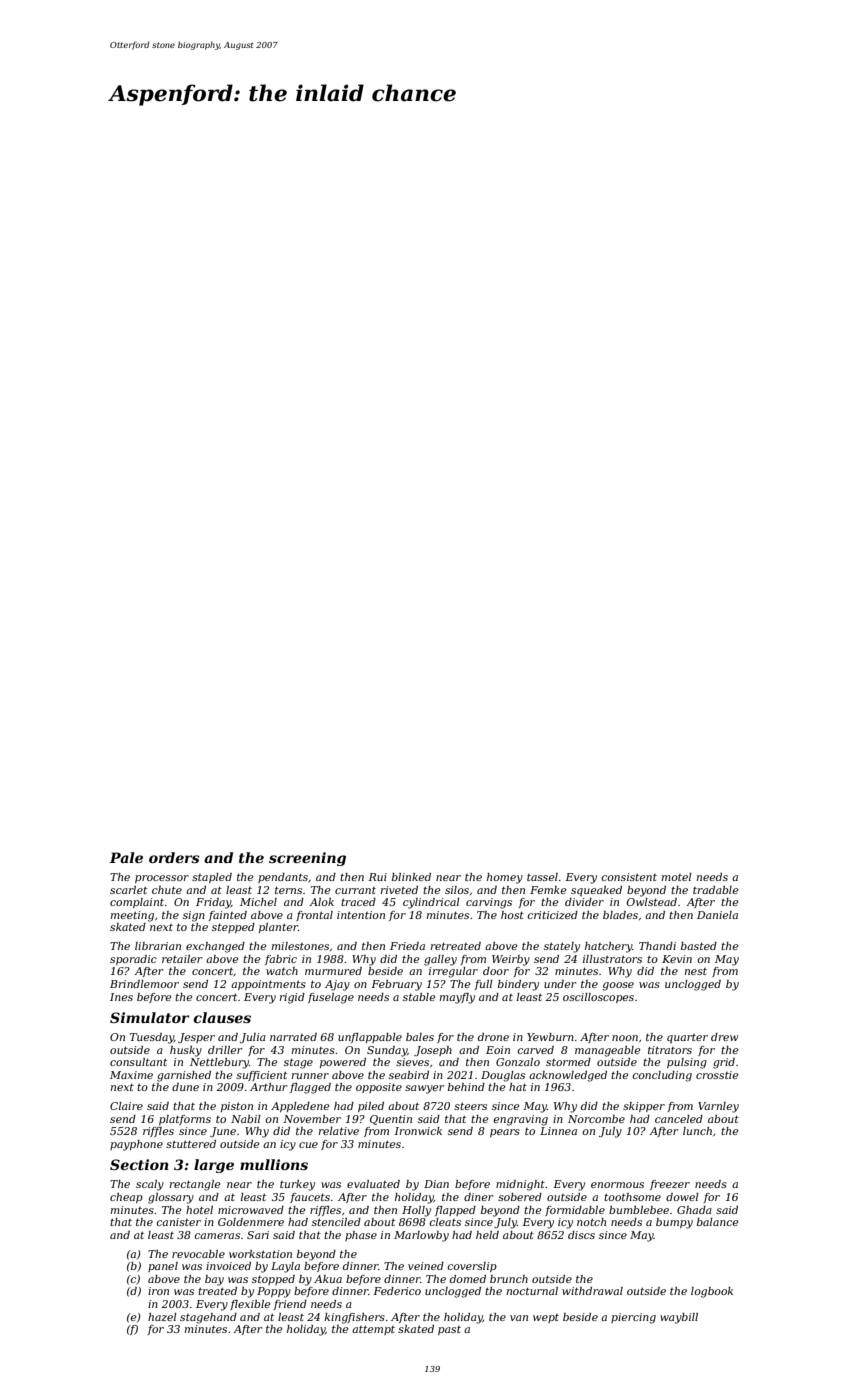 This screenshot has width=849, height=1400. What do you see at coordinates (144, 984) in the screenshot?
I see `Brindlemoor` at bounding box center [144, 984].
